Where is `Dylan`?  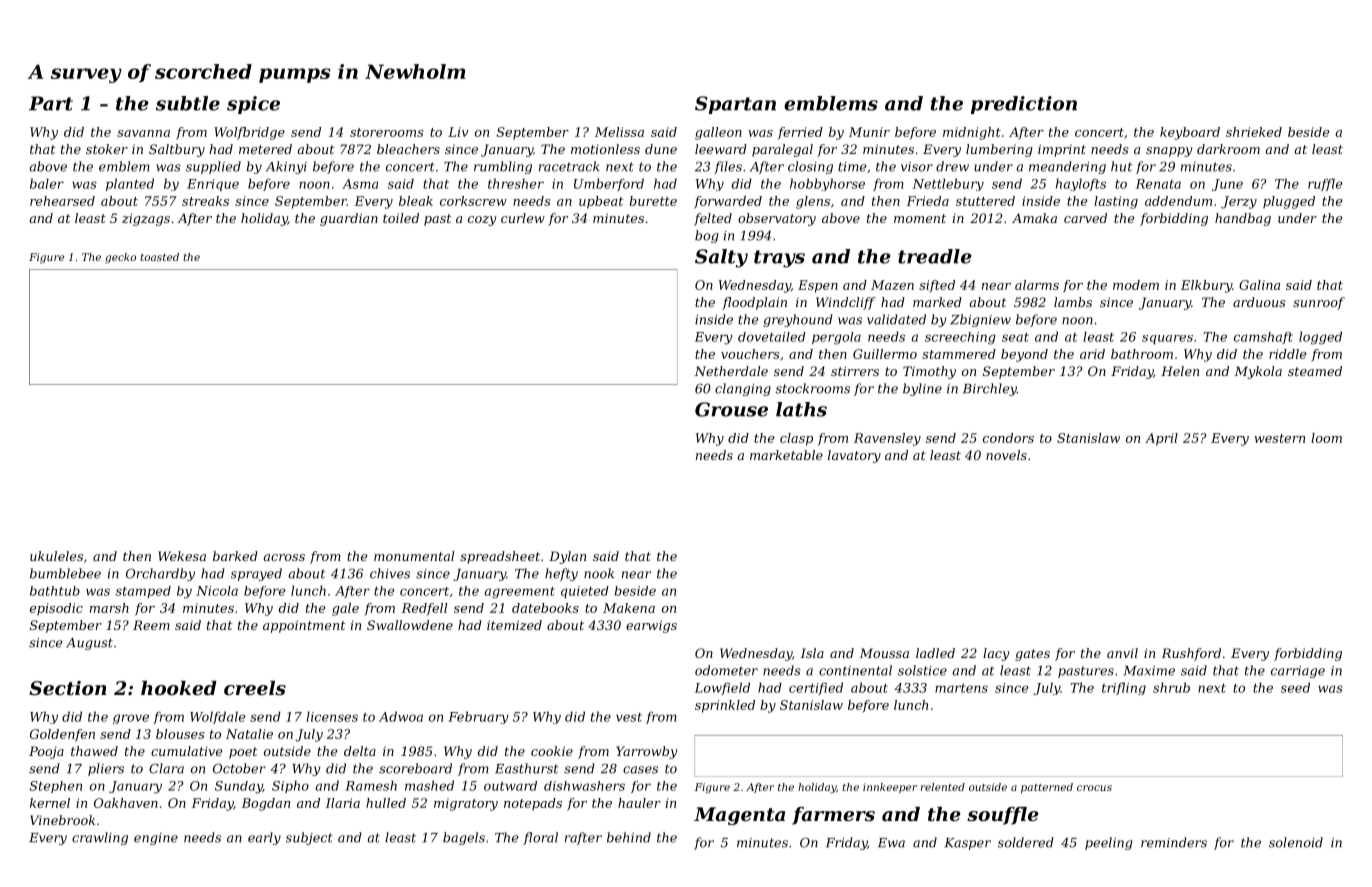
Dylan is located at coordinates (567, 557).
